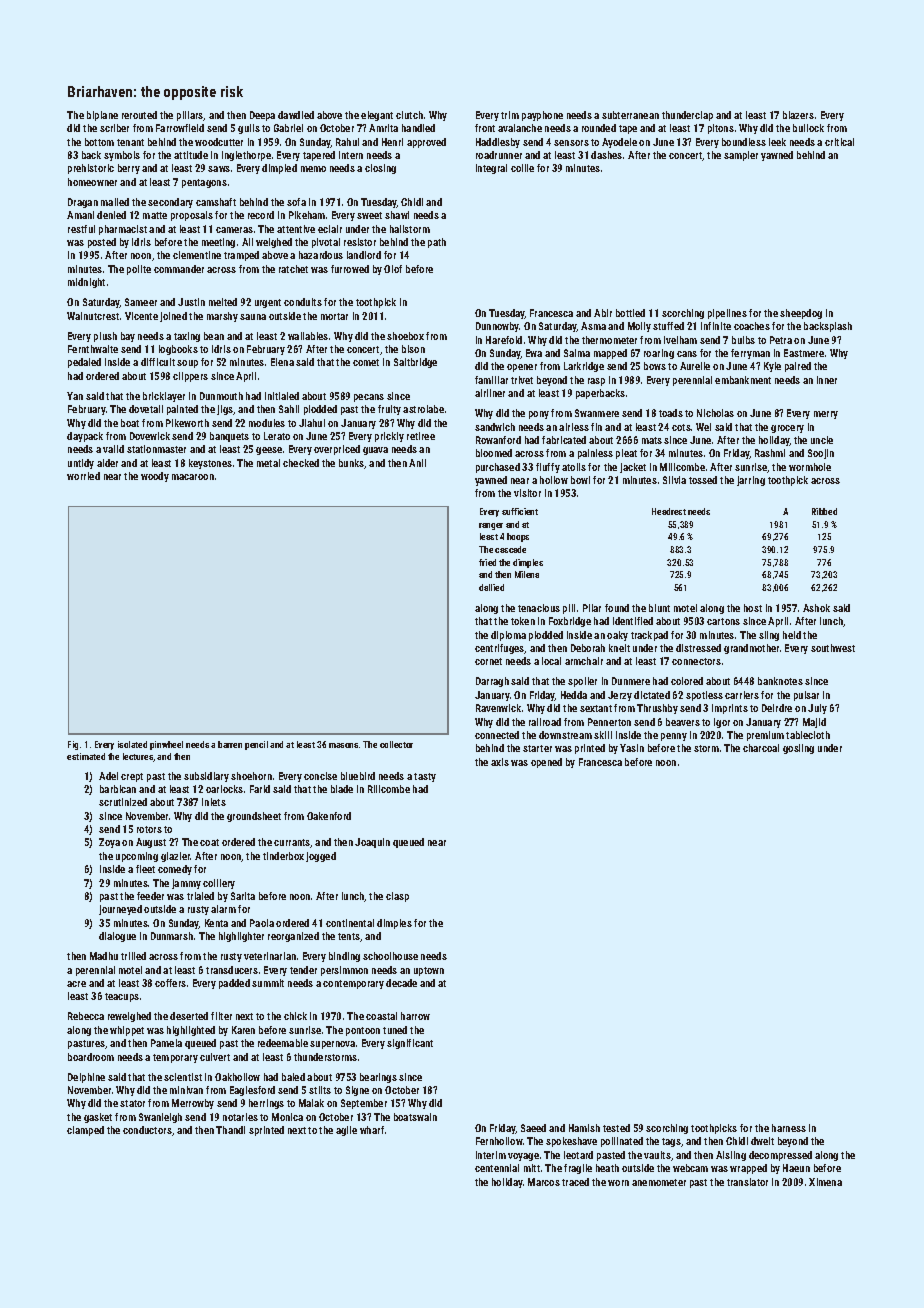  I want to click on tablecloth, so click(808, 735).
